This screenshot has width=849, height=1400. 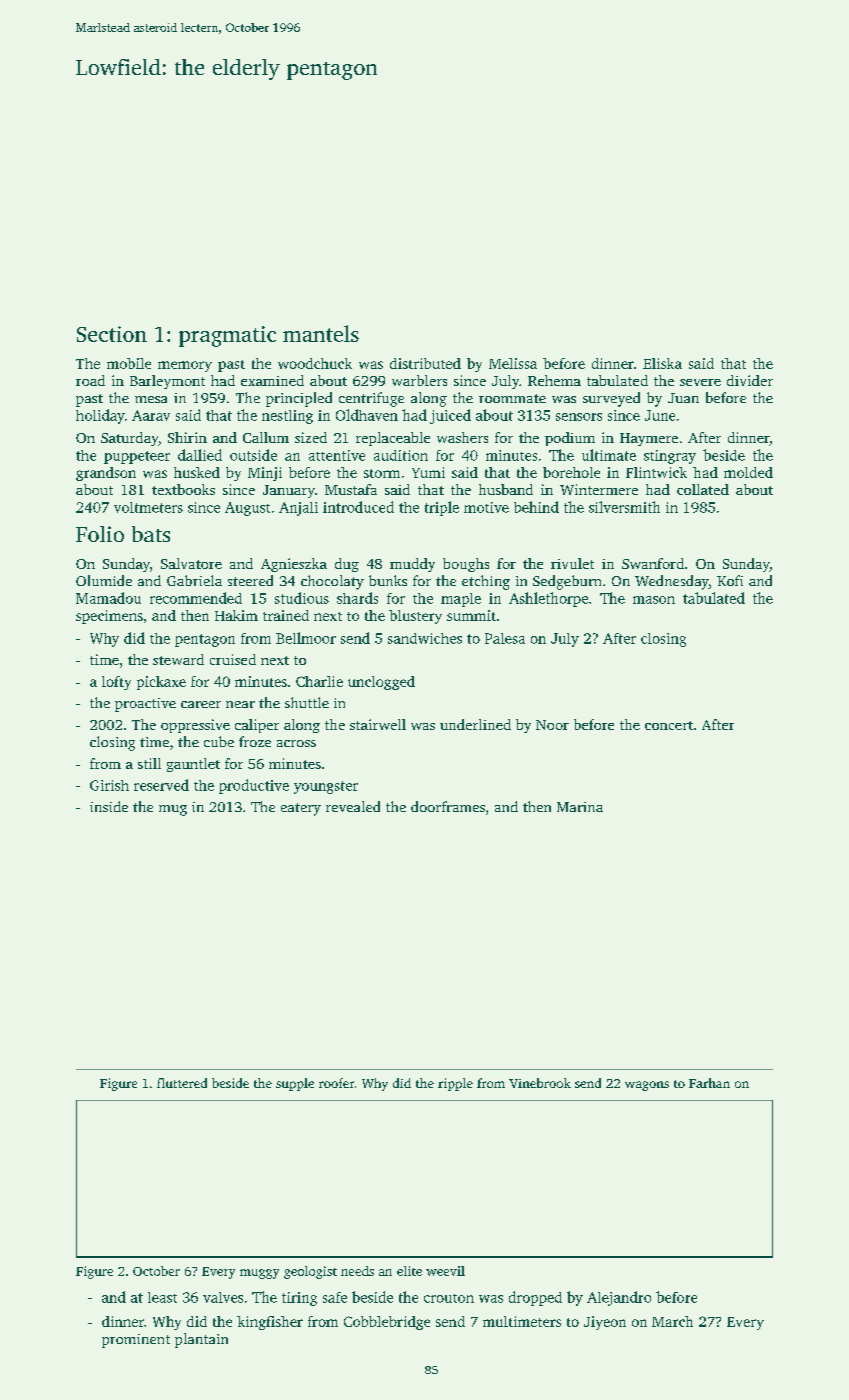 What do you see at coordinates (662, 363) in the screenshot?
I see `Eliska` at bounding box center [662, 363].
